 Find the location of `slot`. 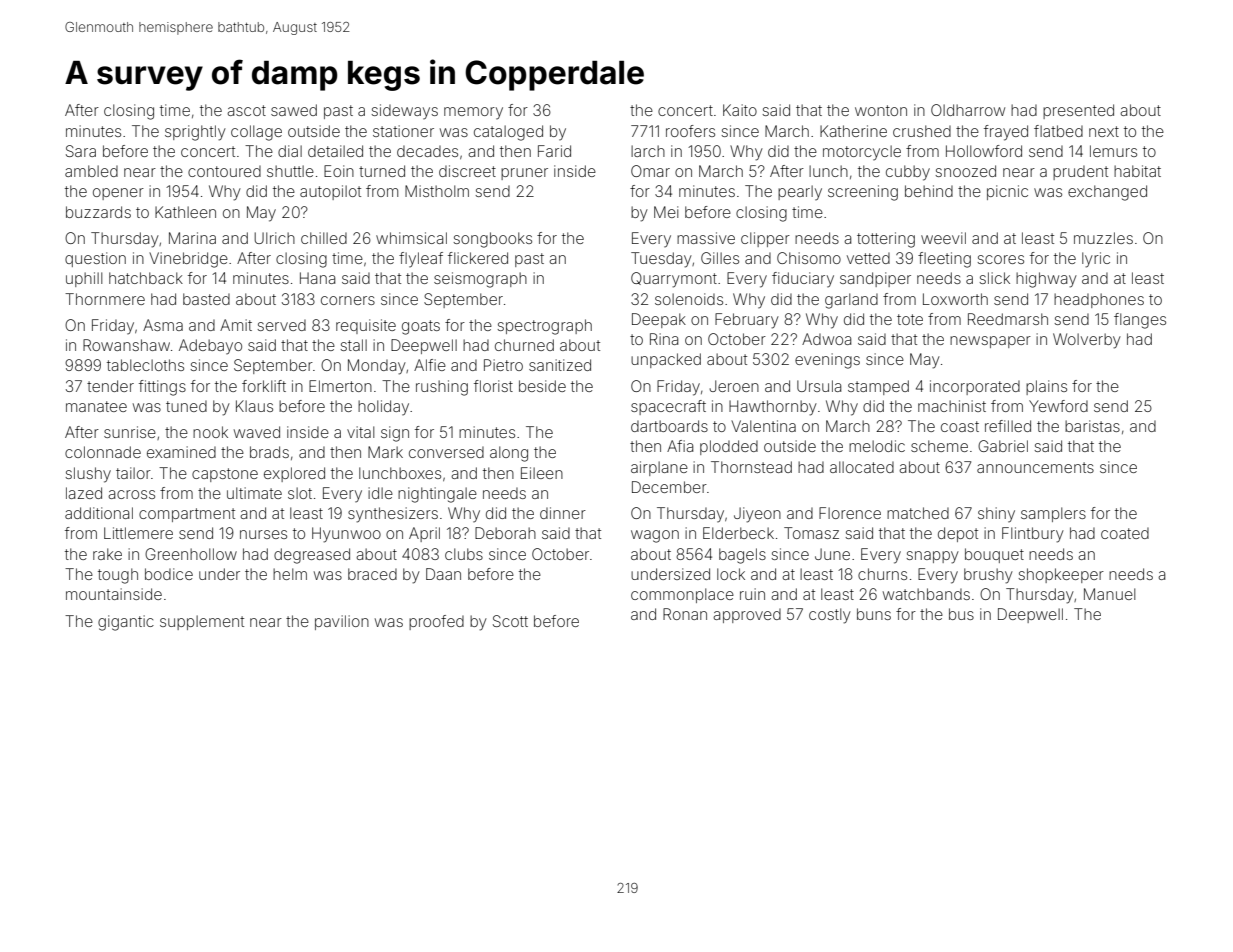

slot is located at coordinates (300, 493).
